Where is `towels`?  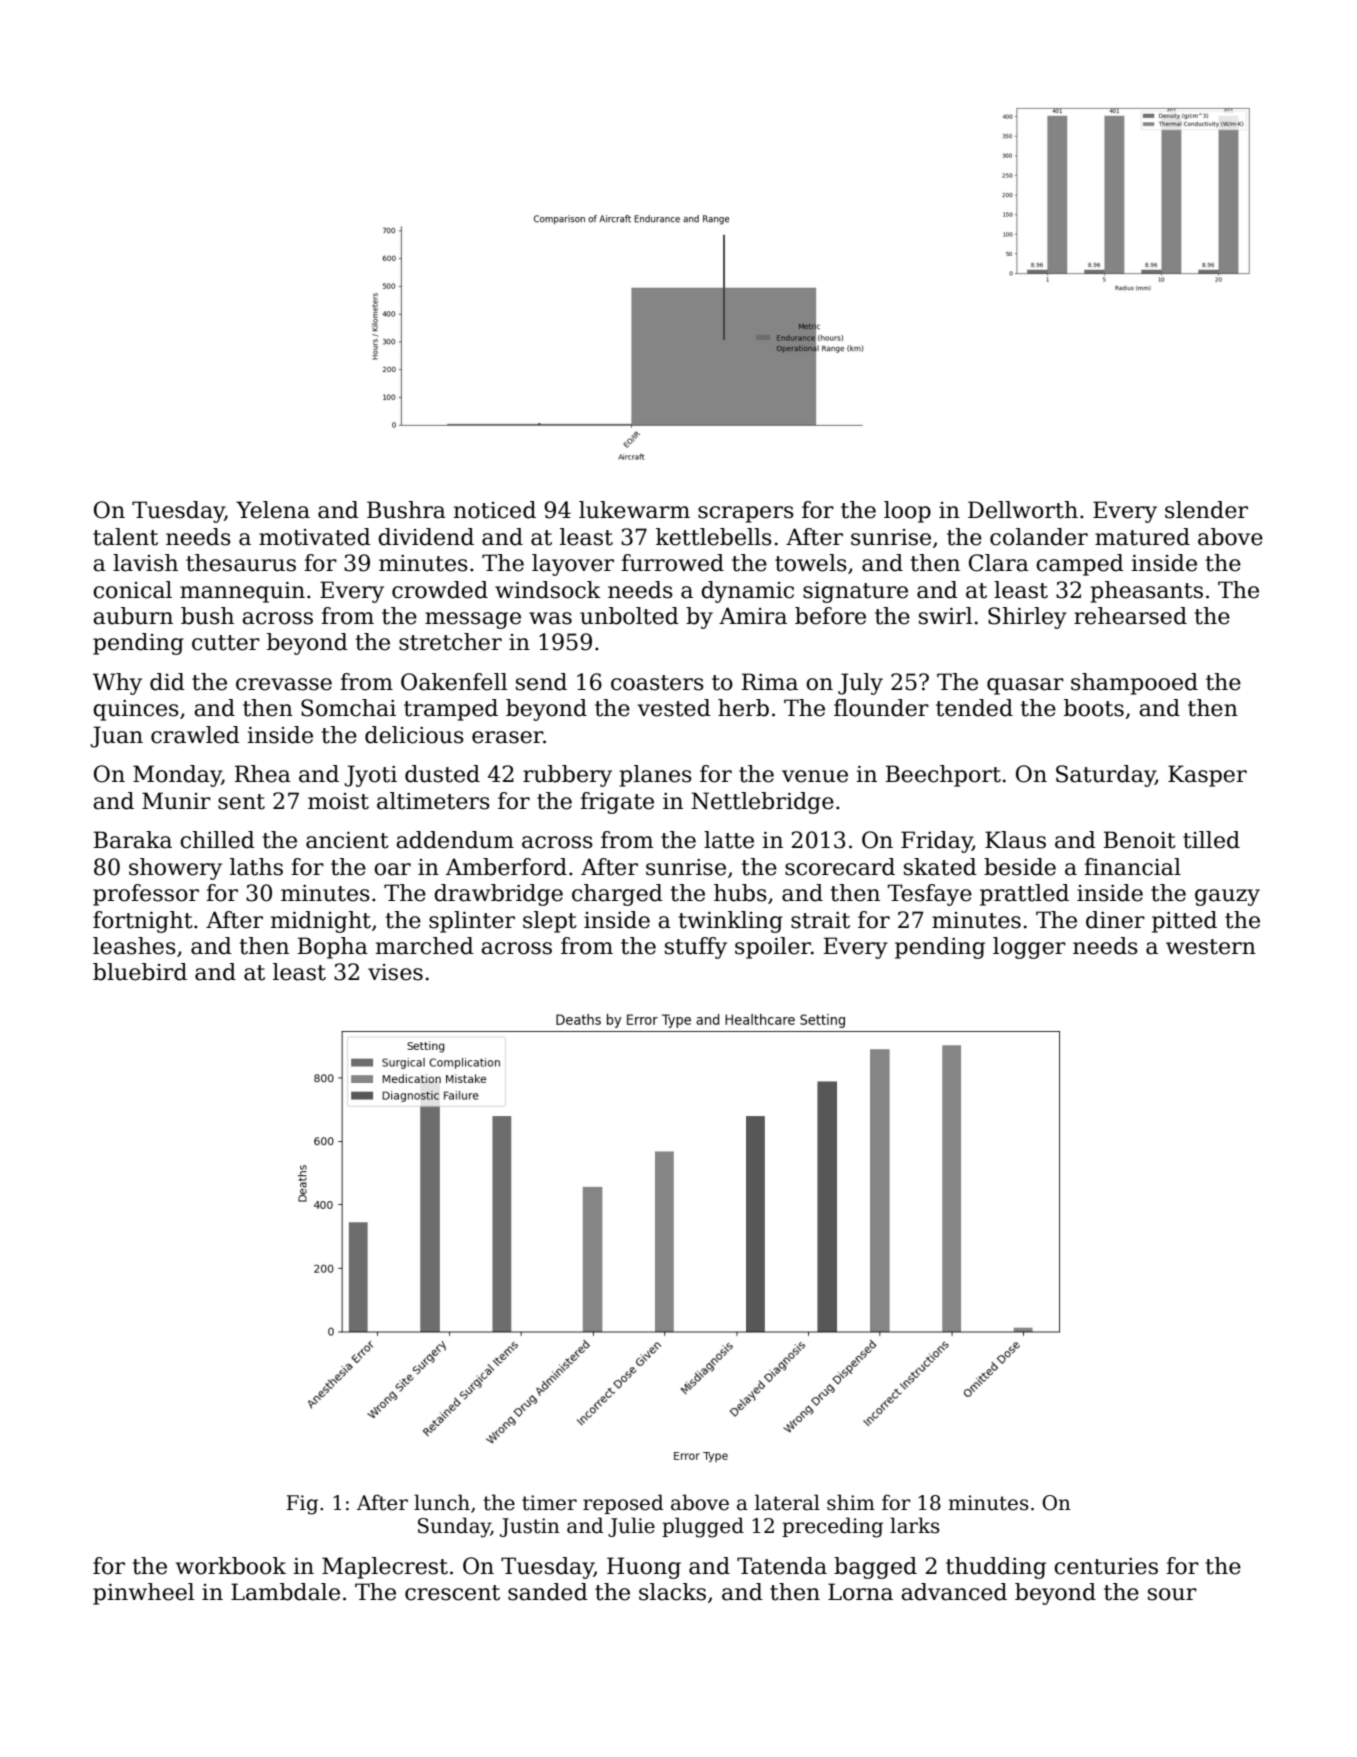
towels is located at coordinates (811, 563).
